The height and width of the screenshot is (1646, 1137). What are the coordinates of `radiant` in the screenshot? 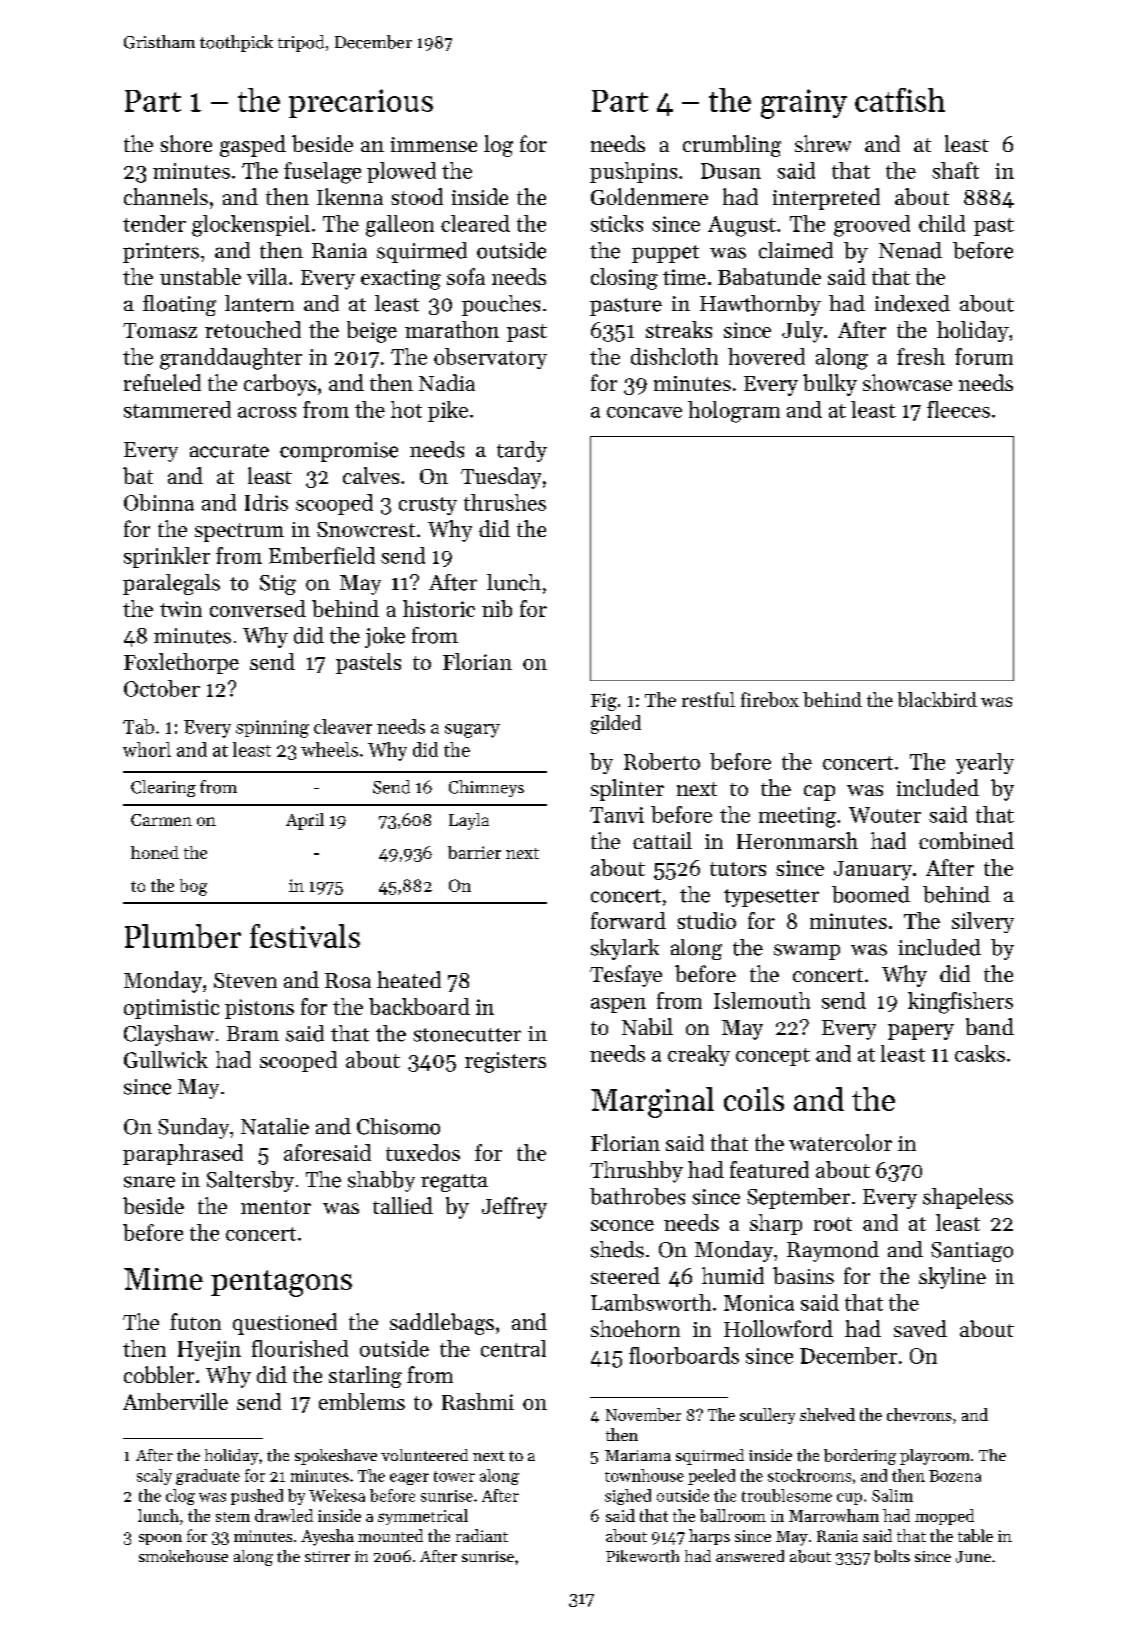 It's located at (482, 1535).
